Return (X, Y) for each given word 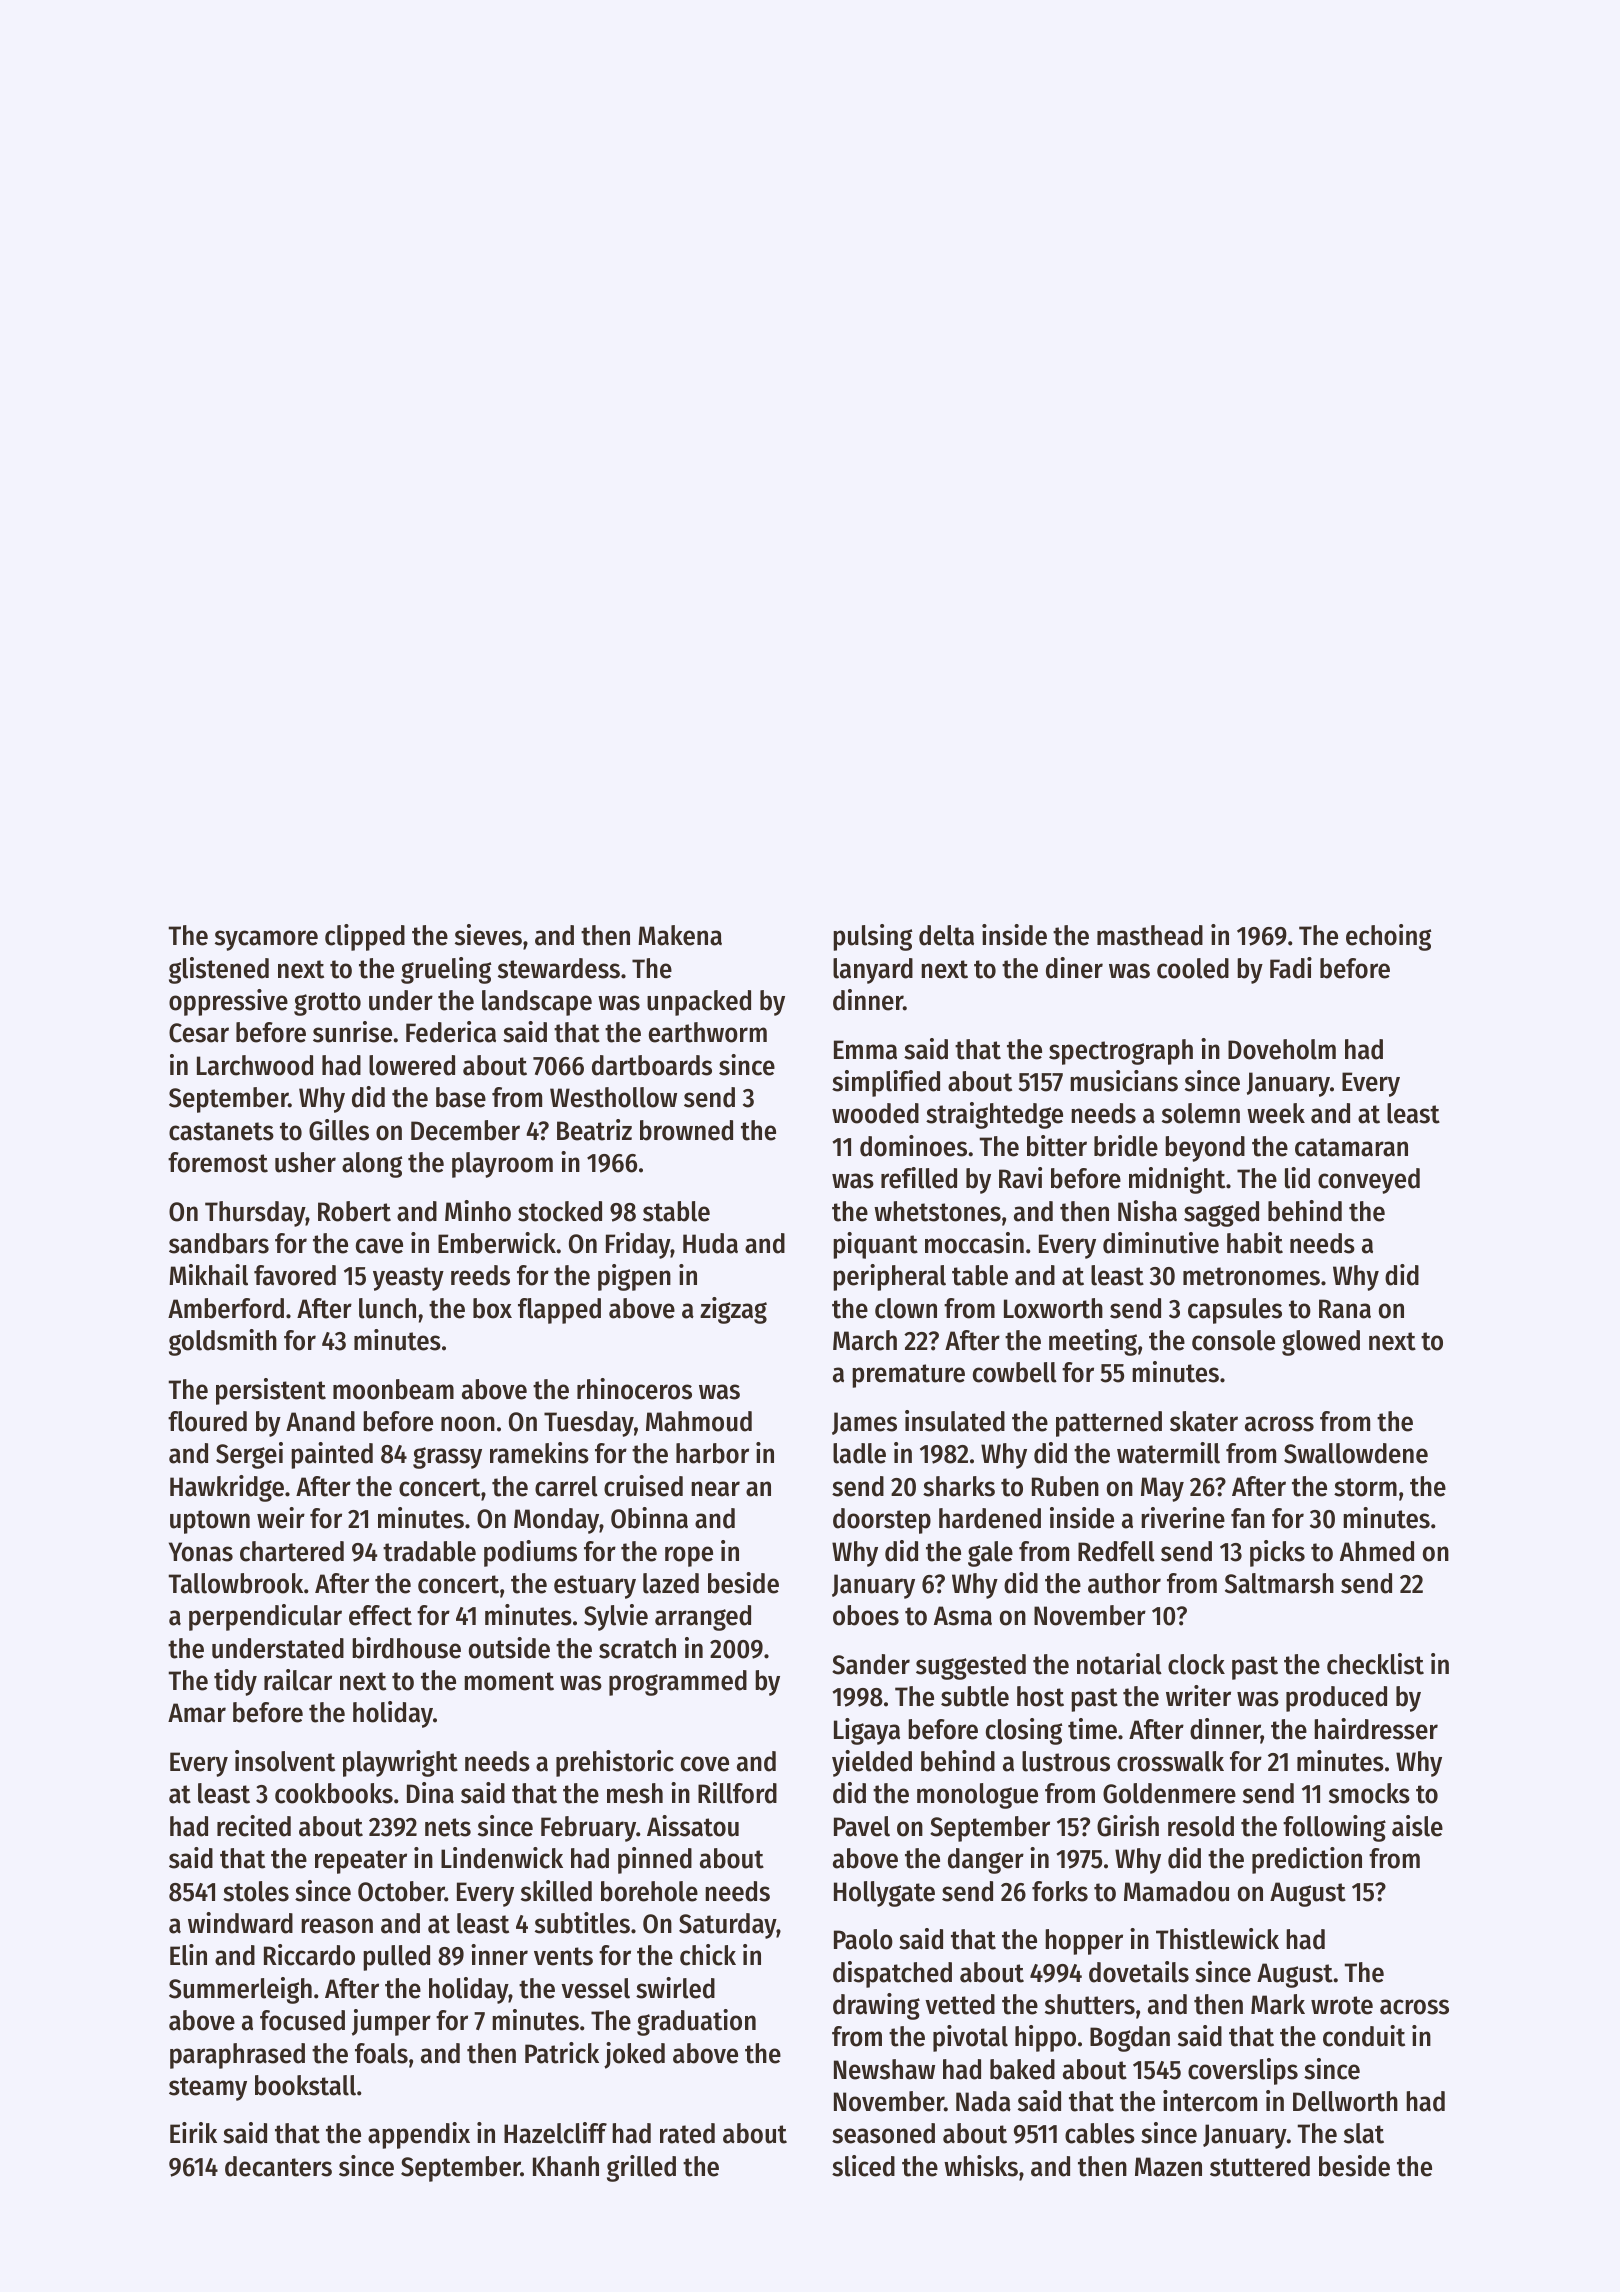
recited (254, 1826)
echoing (1388, 937)
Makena (680, 935)
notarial (1119, 1664)
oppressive (228, 1002)
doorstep (882, 1521)
